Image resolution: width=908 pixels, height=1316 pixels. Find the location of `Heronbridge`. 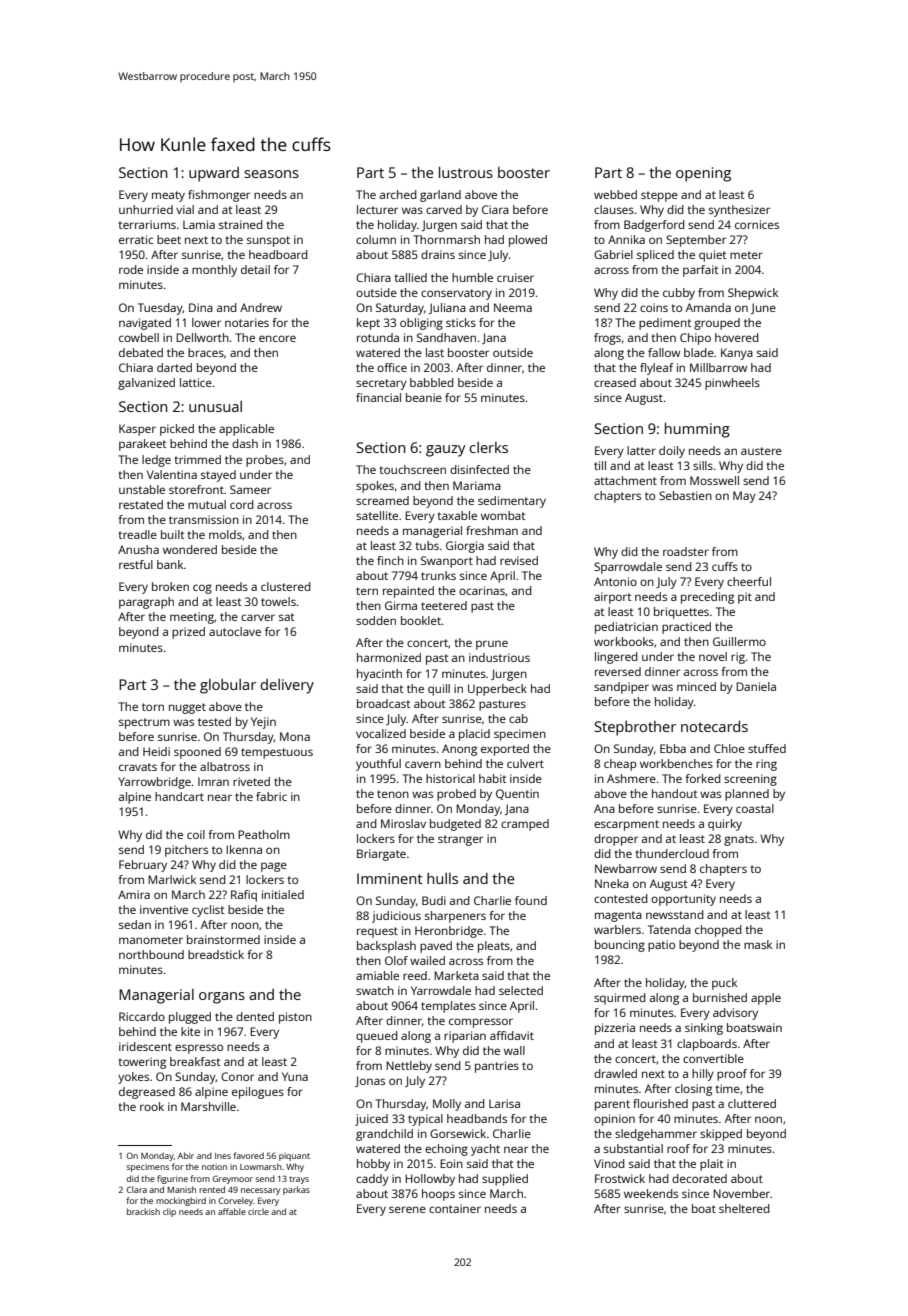

Heronbridge is located at coordinates (449, 932).
